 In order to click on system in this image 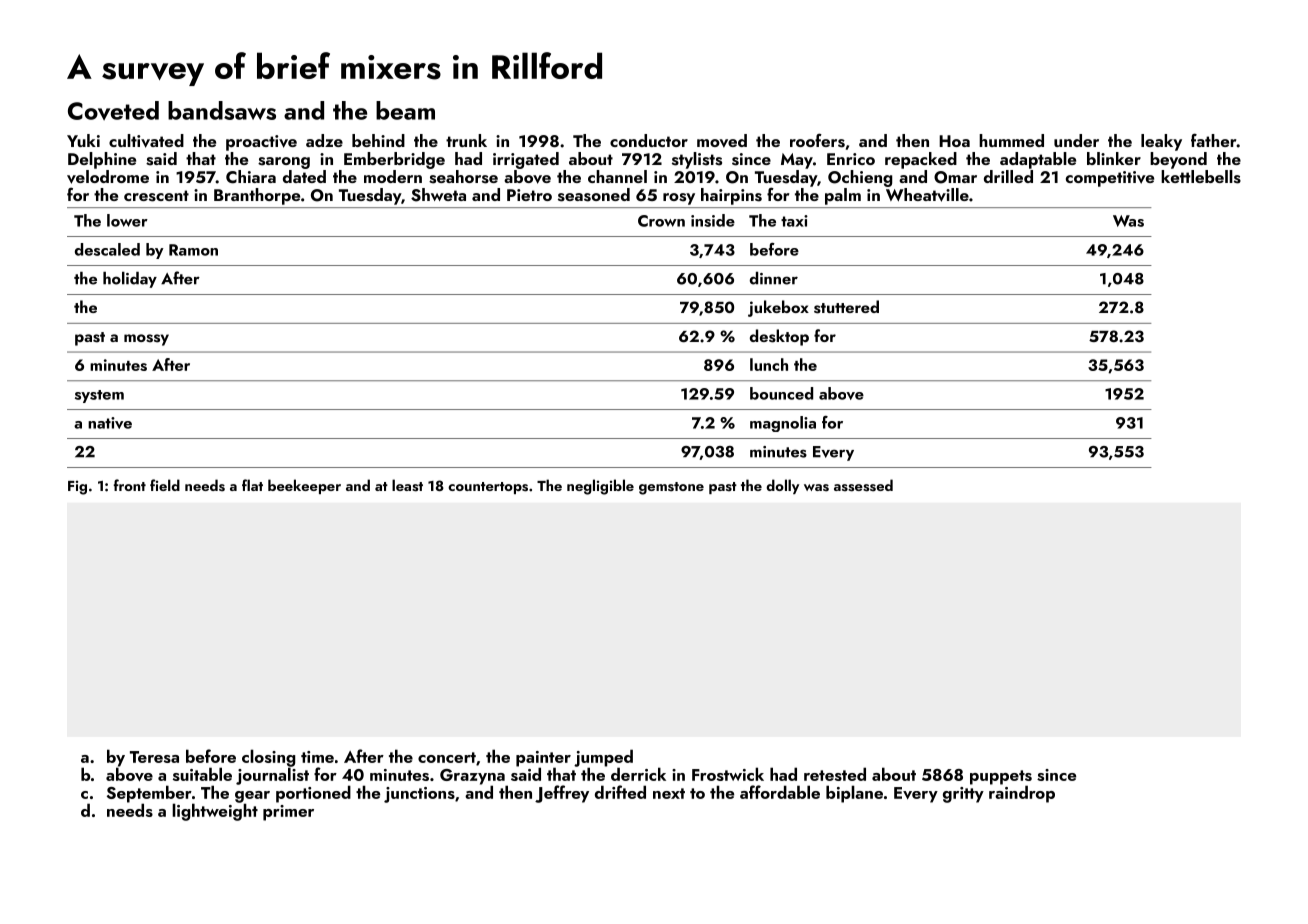, I will do `click(99, 396)`.
